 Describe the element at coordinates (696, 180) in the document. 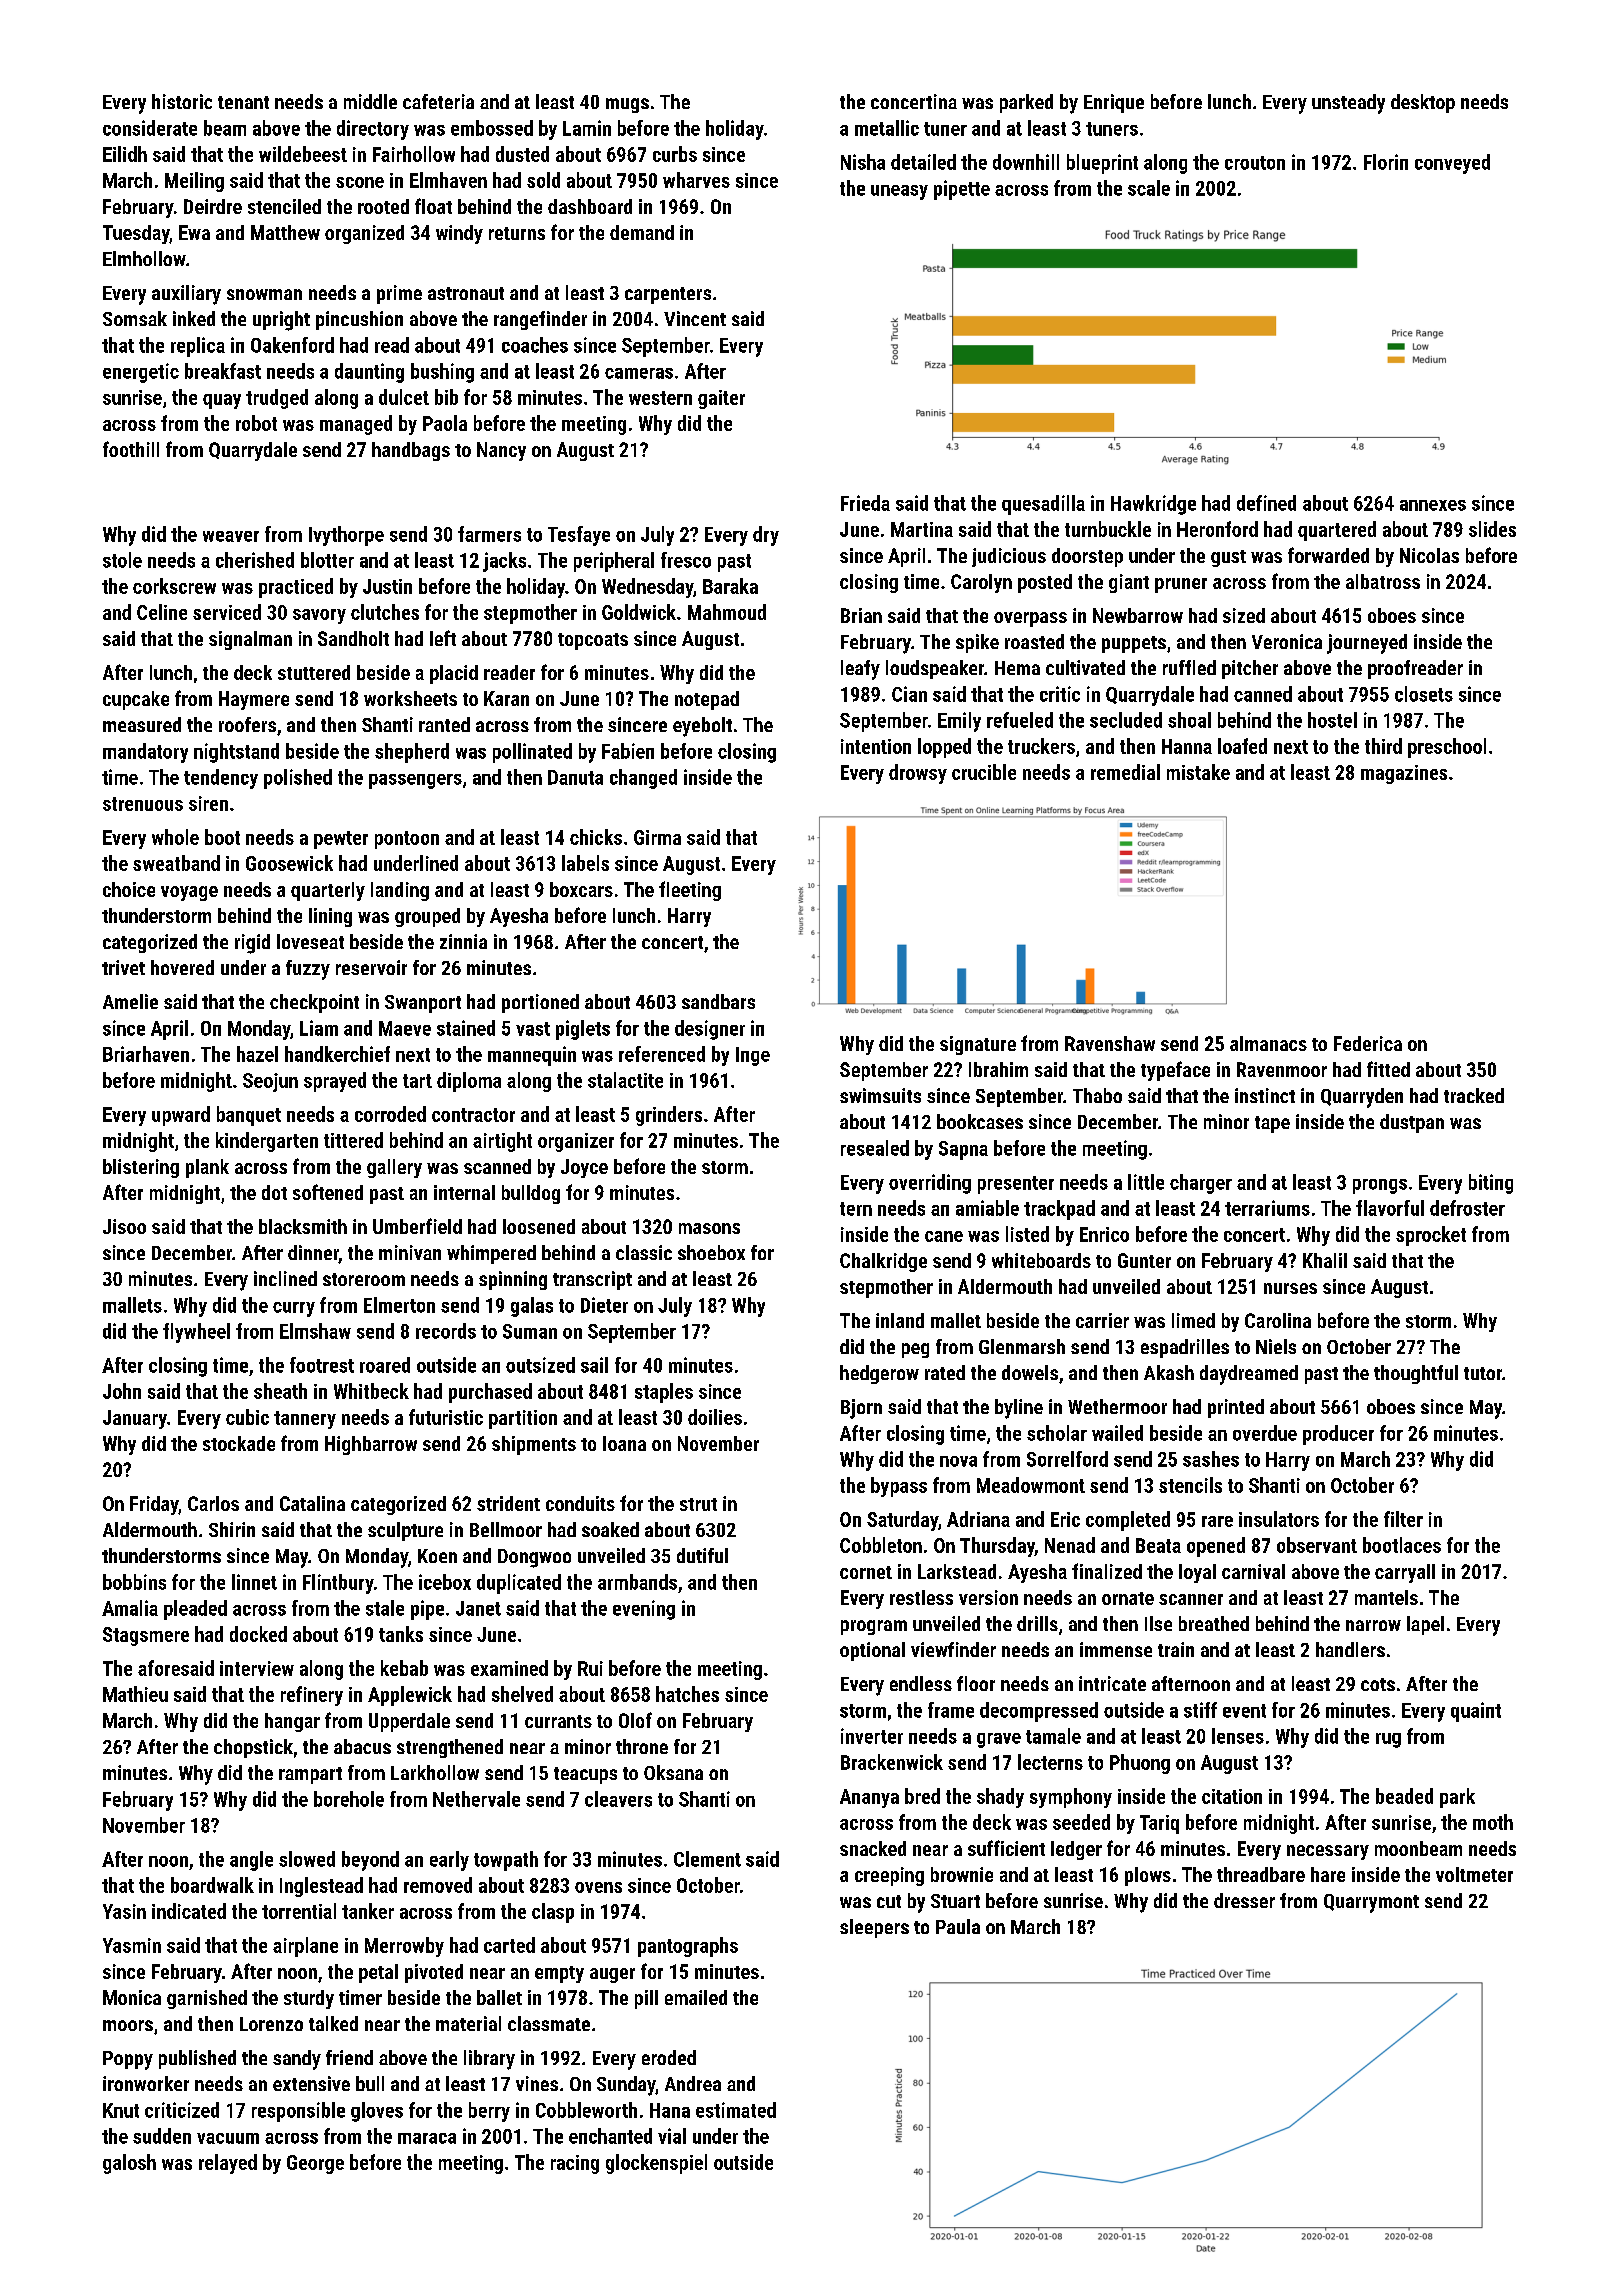

I see `wharves` at that location.
